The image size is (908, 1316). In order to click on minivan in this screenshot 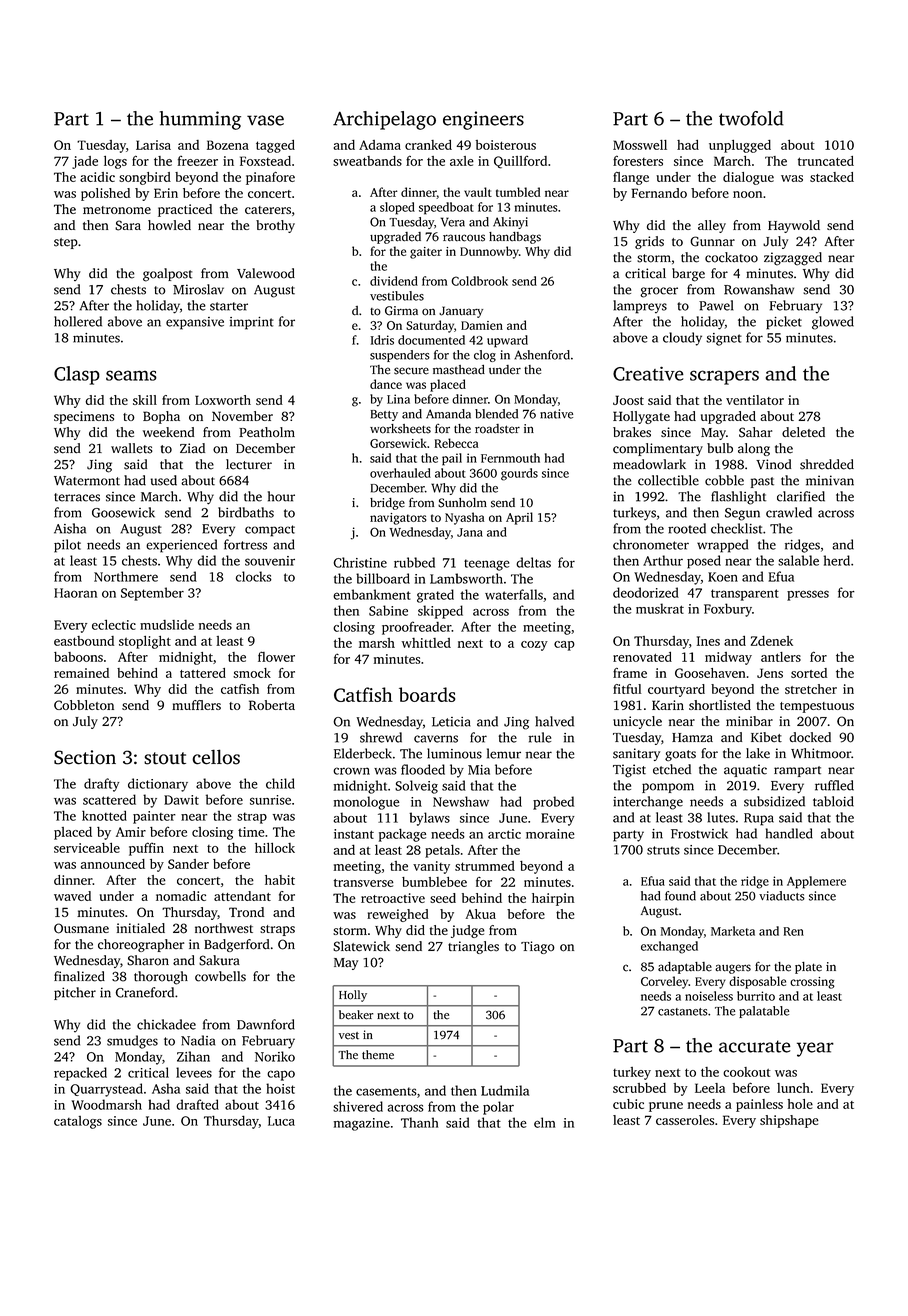, I will do `click(830, 480)`.
